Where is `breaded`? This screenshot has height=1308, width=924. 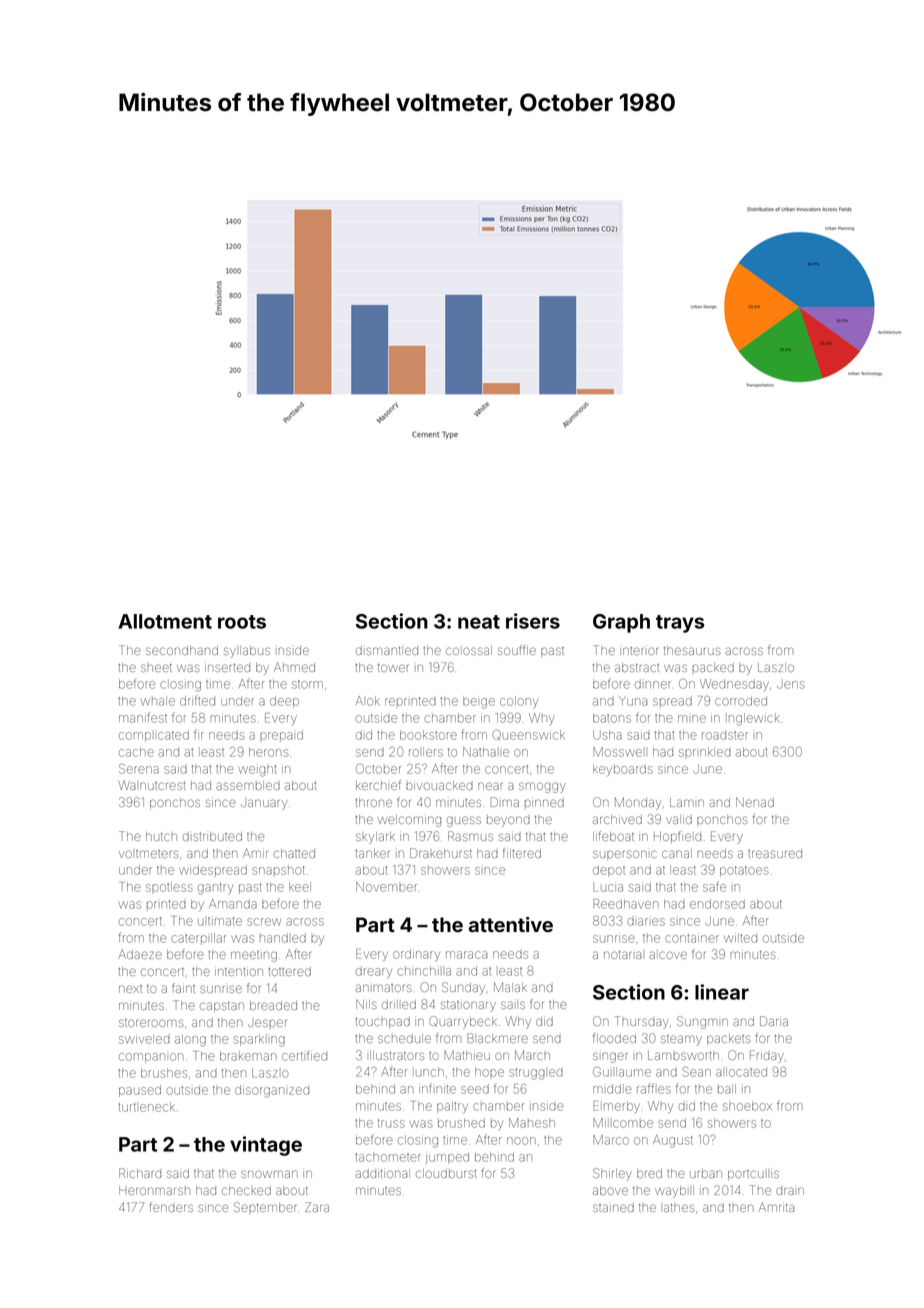 breaded is located at coordinates (273, 1005).
